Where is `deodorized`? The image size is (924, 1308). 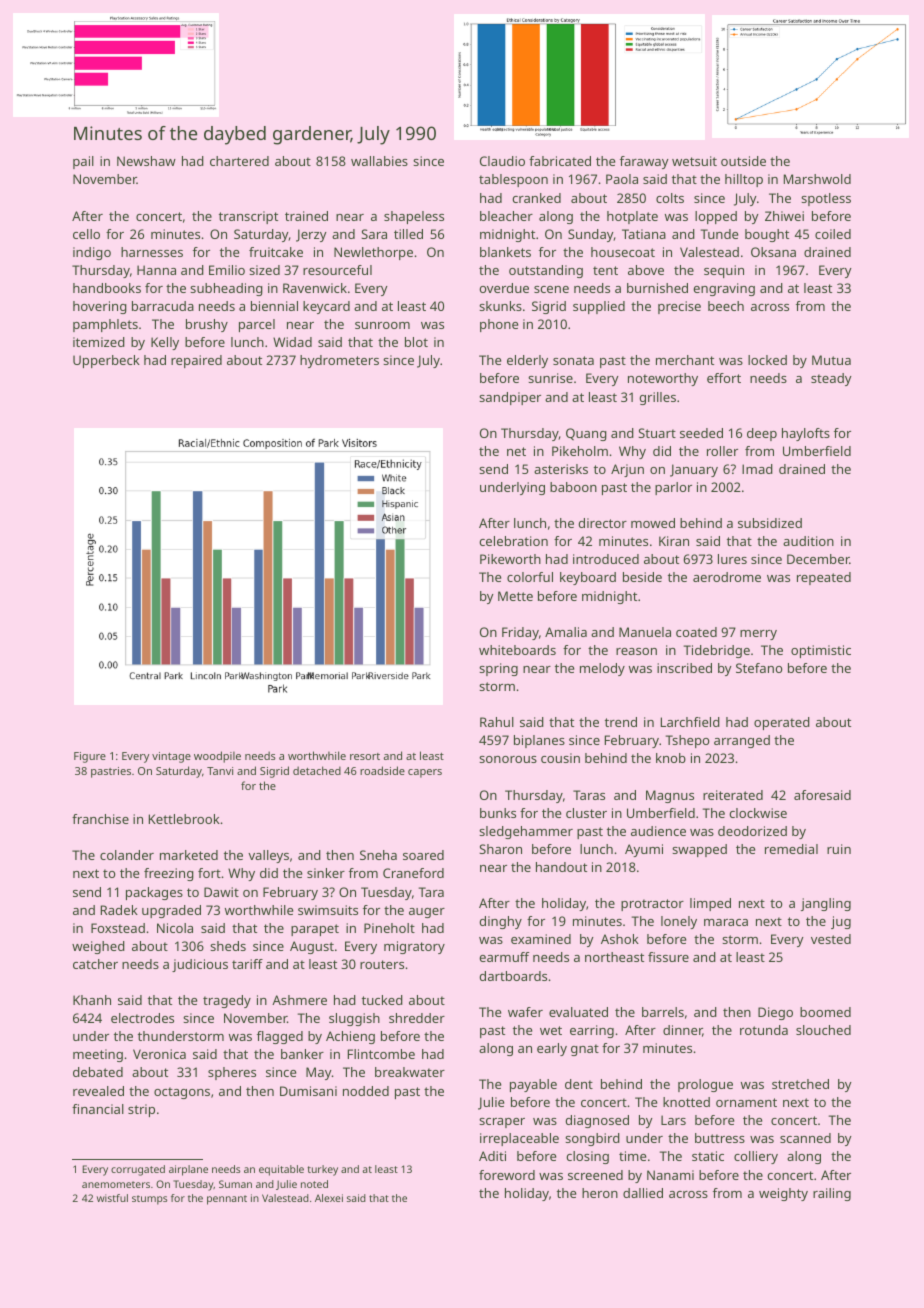
deodorized is located at coordinates (752, 831).
